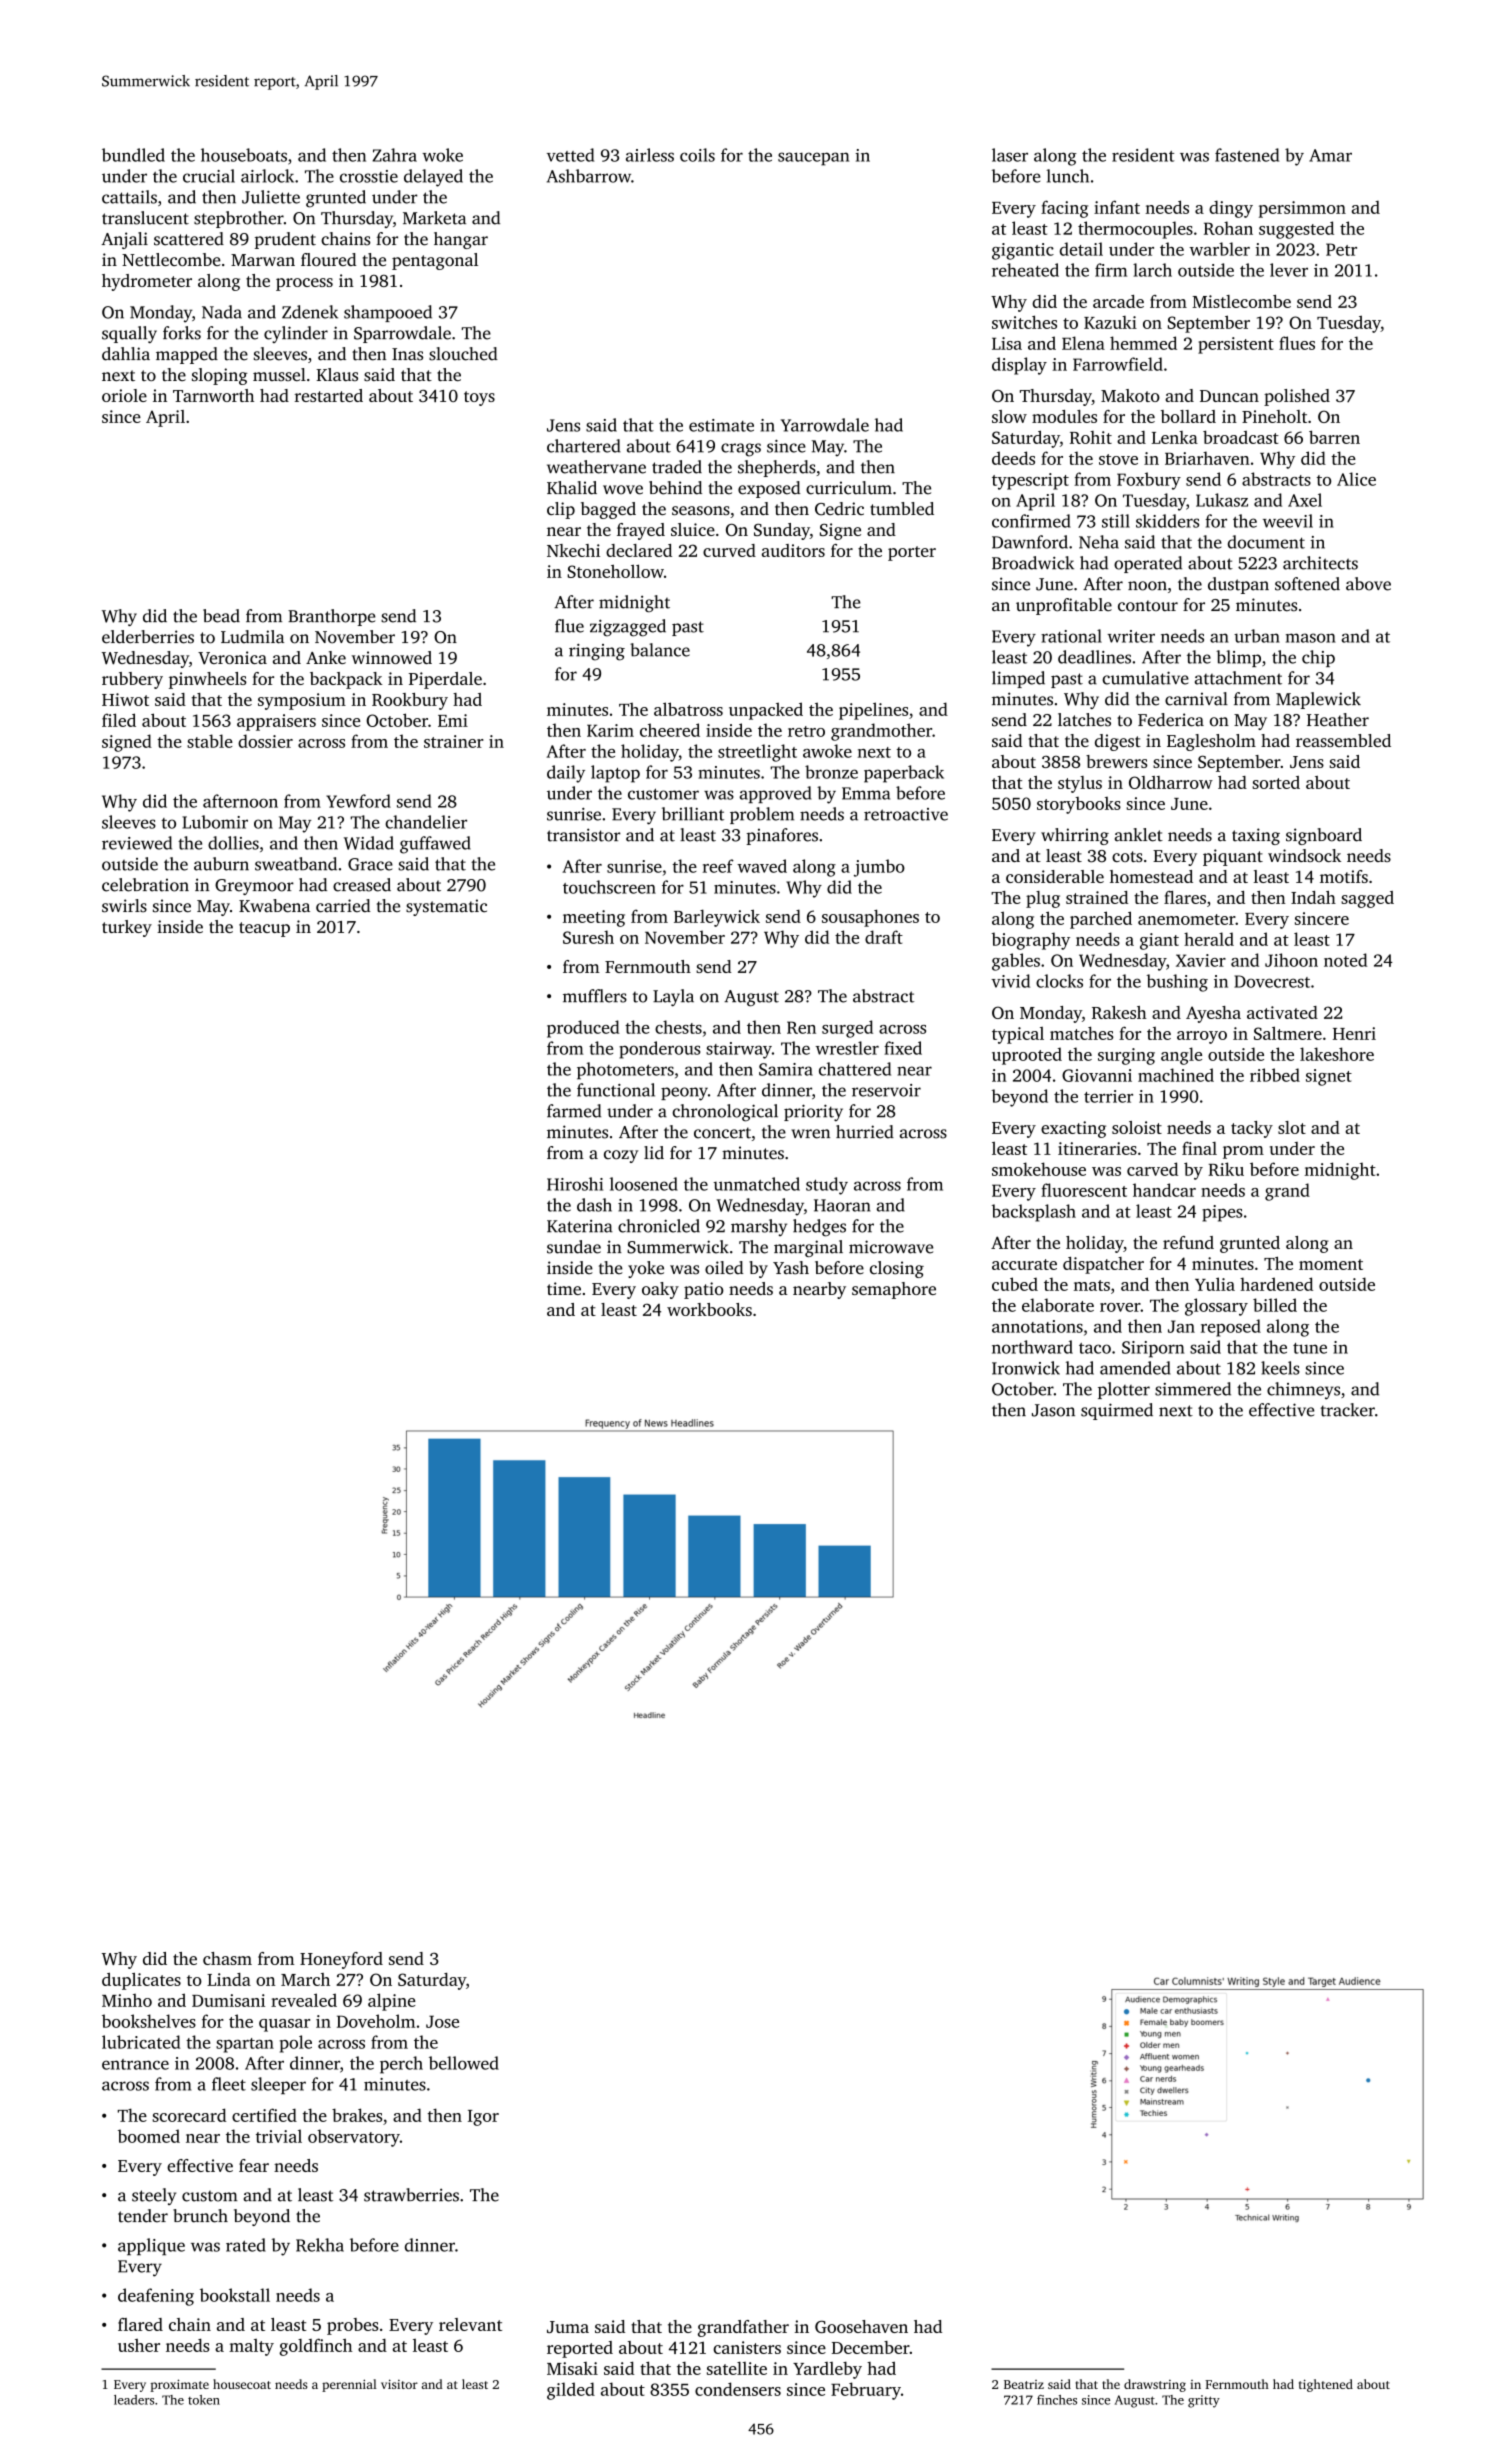 The image size is (1496, 2464). What do you see at coordinates (1159, 941) in the document?
I see `giant` at bounding box center [1159, 941].
